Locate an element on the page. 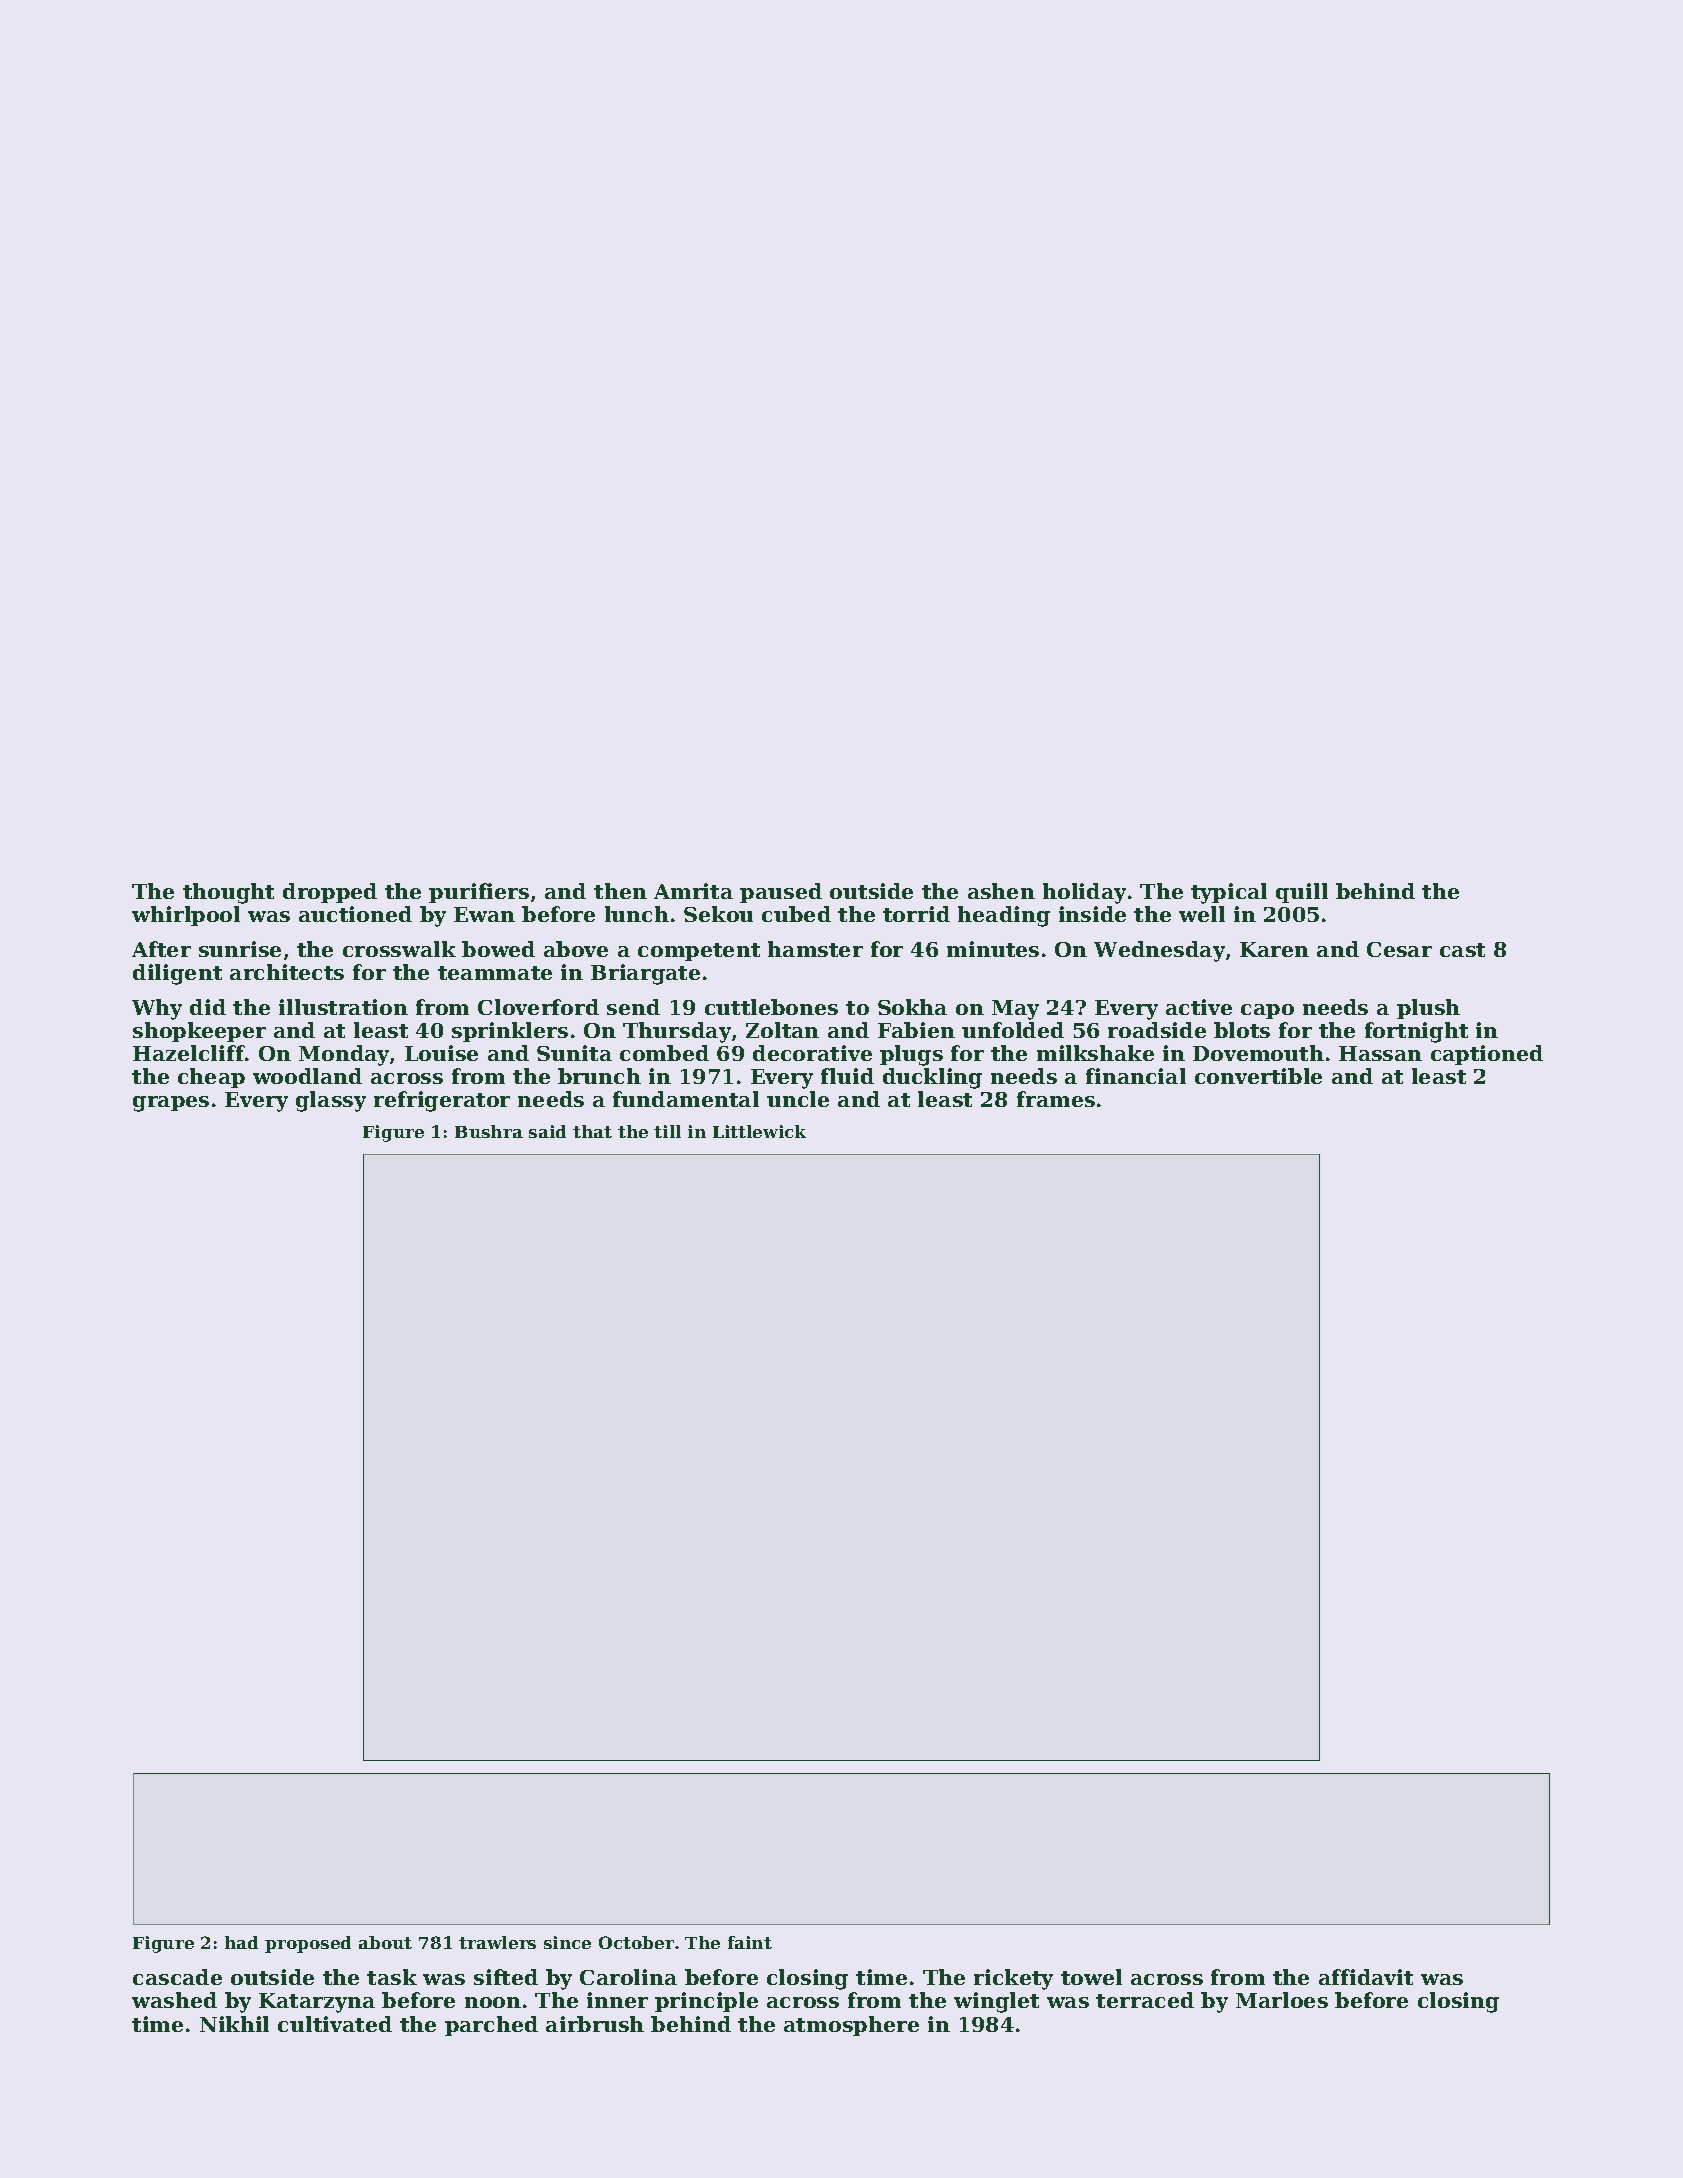 This image has height=2178, width=1683. Bushra is located at coordinates (489, 1131).
